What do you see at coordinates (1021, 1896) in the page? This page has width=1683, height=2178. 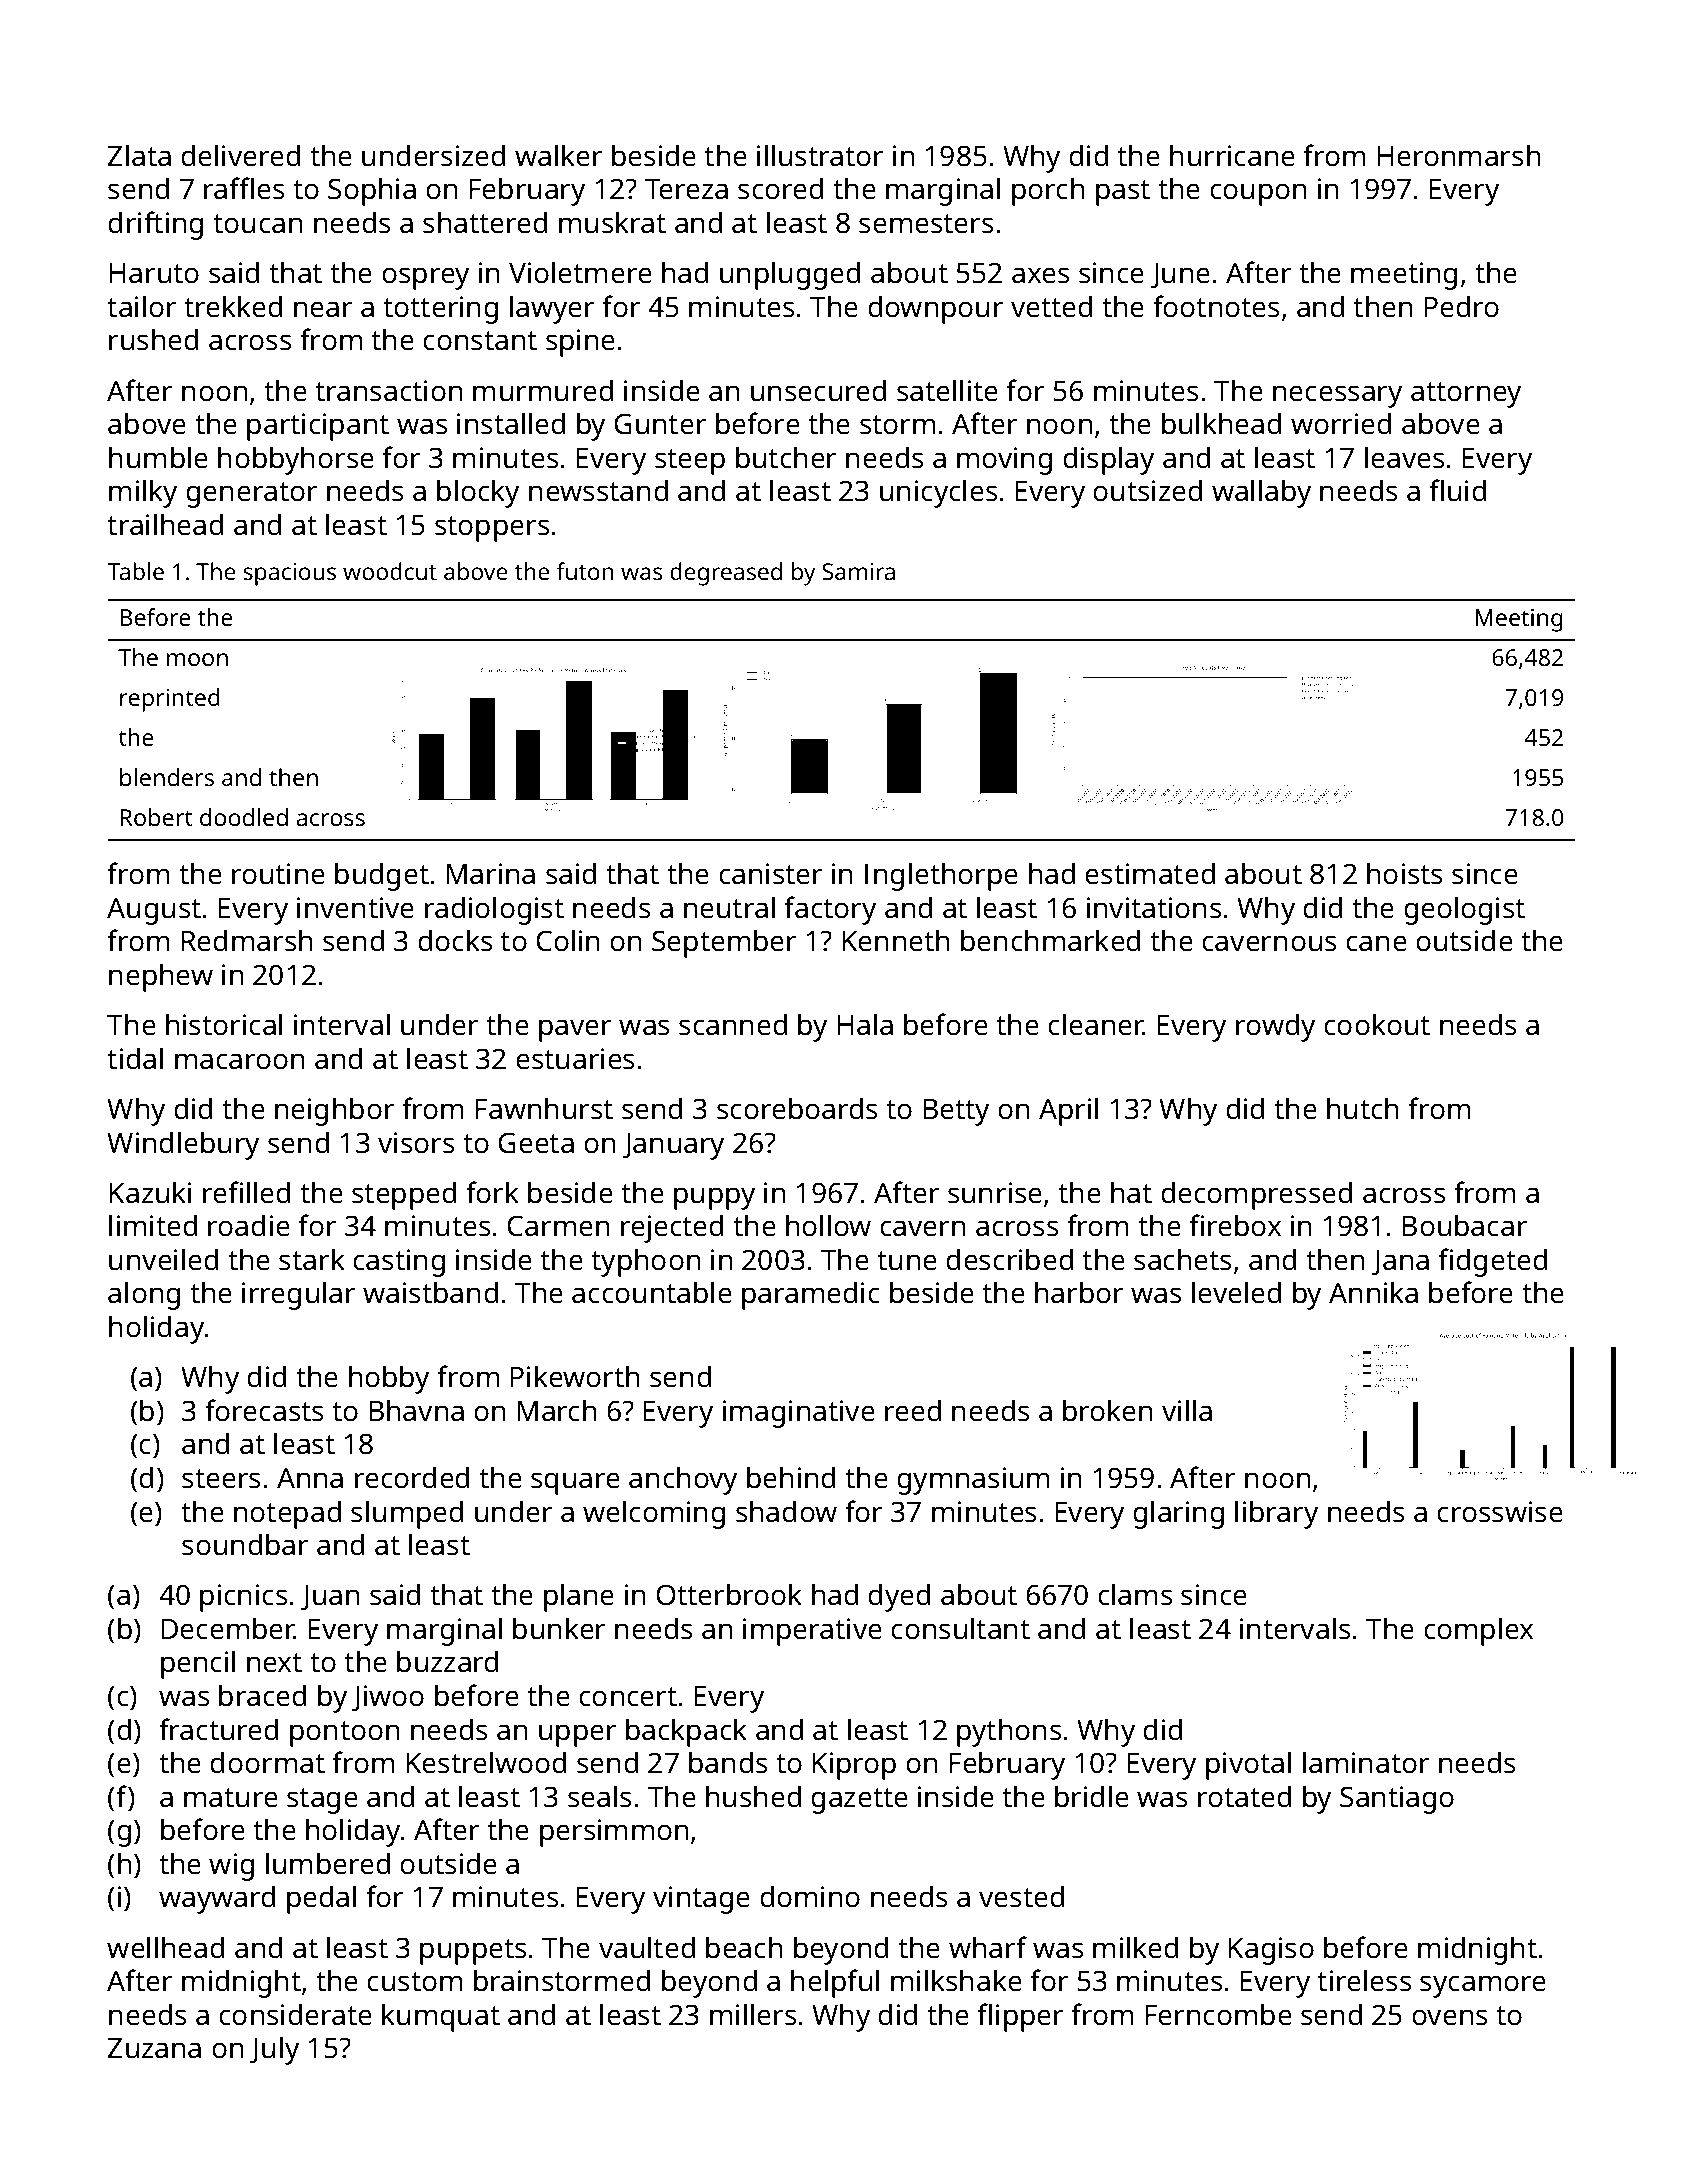 I see `vested` at bounding box center [1021, 1896].
